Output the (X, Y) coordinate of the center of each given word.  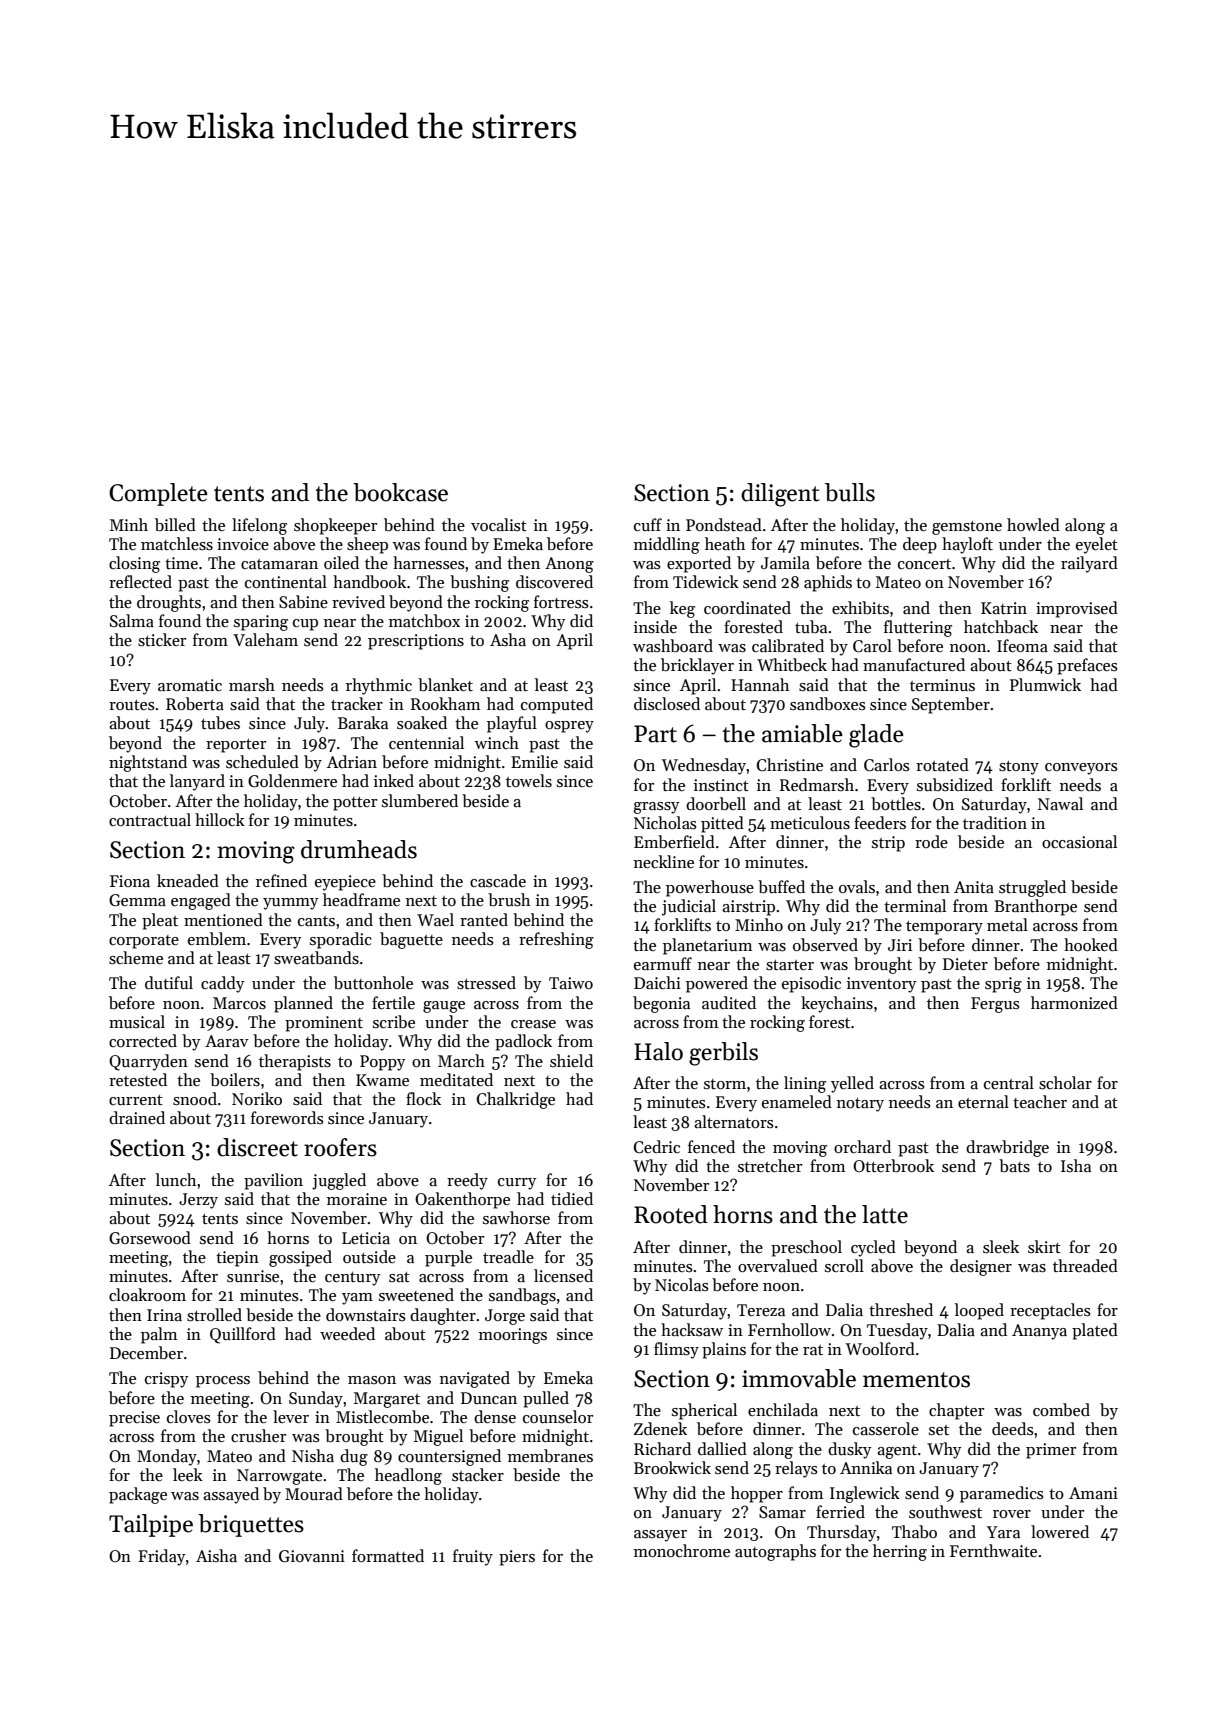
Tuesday (897, 1331)
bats (1014, 1166)
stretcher (770, 1165)
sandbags (522, 1296)
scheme (136, 958)
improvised (1077, 609)
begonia (661, 1004)
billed (175, 524)
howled (1033, 524)
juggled (339, 1181)
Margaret (387, 1400)
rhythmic (379, 686)
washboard (673, 646)
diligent (780, 495)
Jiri (900, 945)
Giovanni (312, 1556)
